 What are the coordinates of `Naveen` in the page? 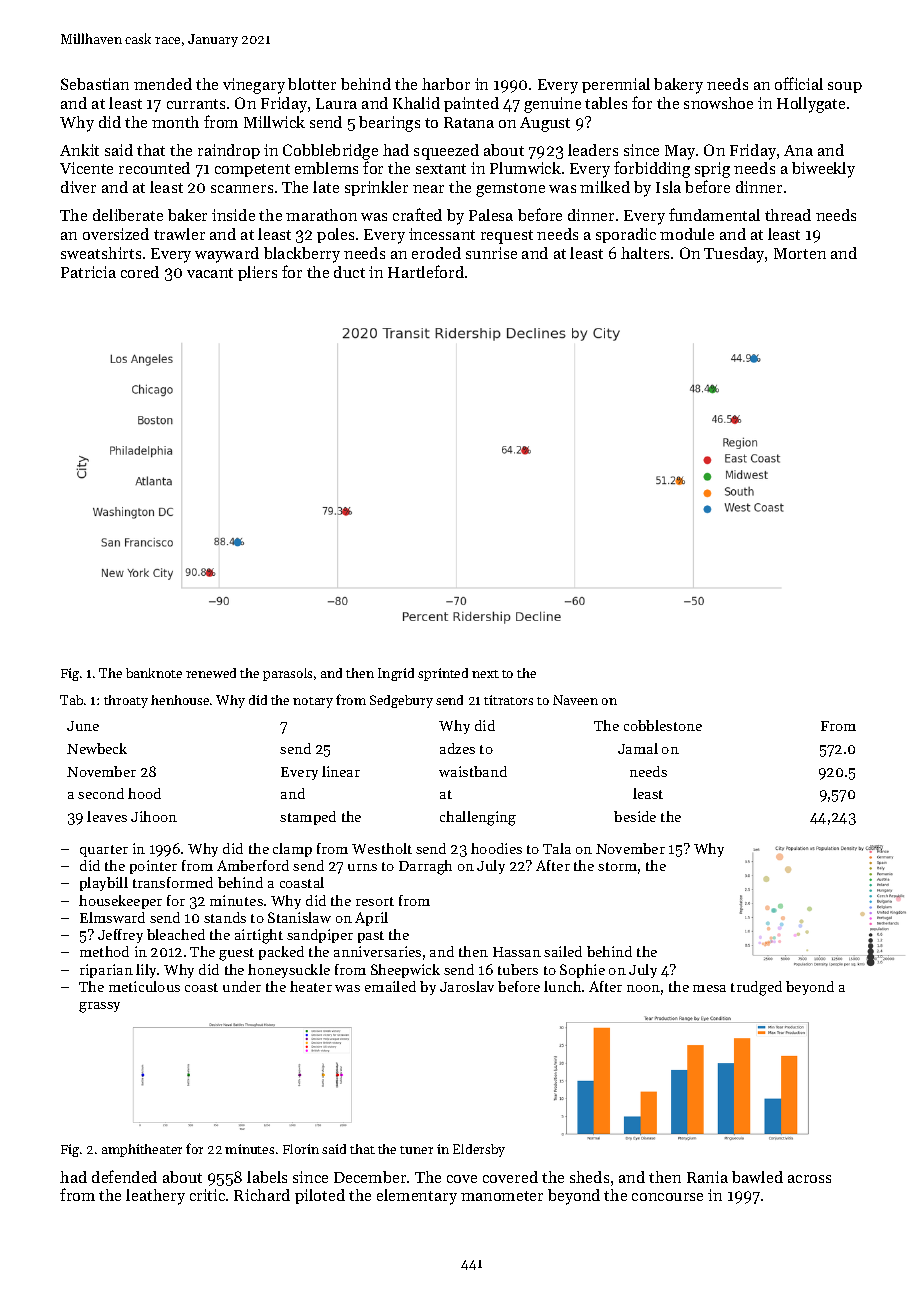 It's located at (575, 700).
